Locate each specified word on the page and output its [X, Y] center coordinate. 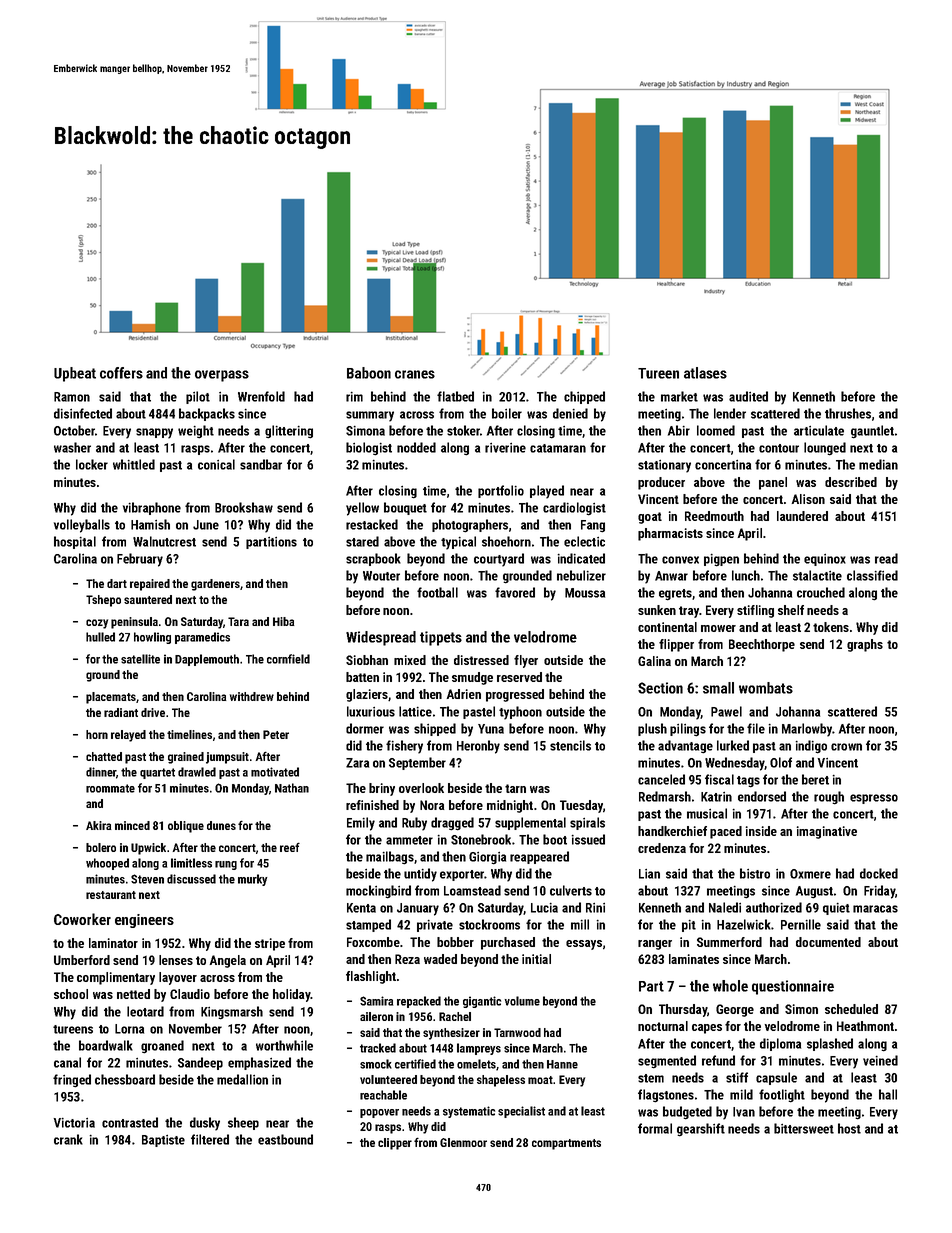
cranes [415, 374]
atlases [705, 373]
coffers [121, 373]
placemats [111, 698]
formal [655, 1128]
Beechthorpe [762, 645]
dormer [365, 728]
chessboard [125, 1079]
